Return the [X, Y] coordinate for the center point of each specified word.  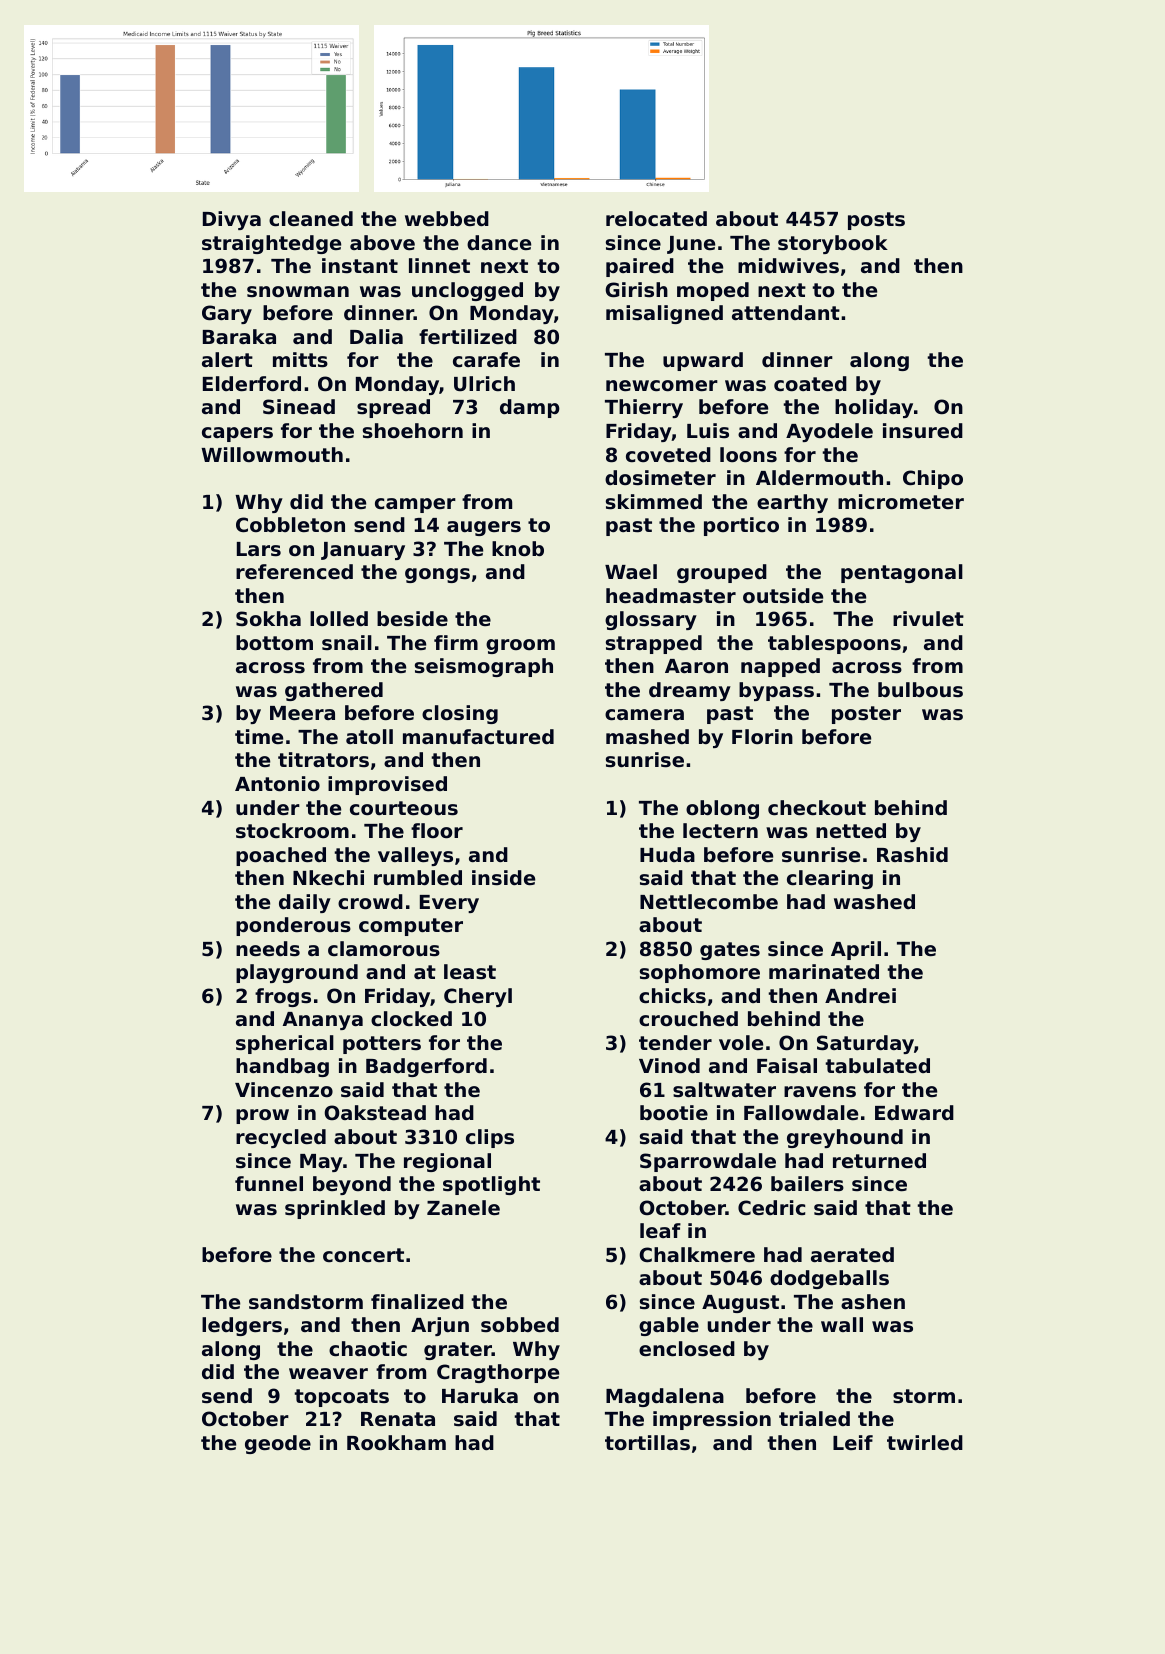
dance [499, 243]
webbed [447, 218]
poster [866, 715]
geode [278, 1444]
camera [644, 715]
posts [876, 221]
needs [268, 949]
